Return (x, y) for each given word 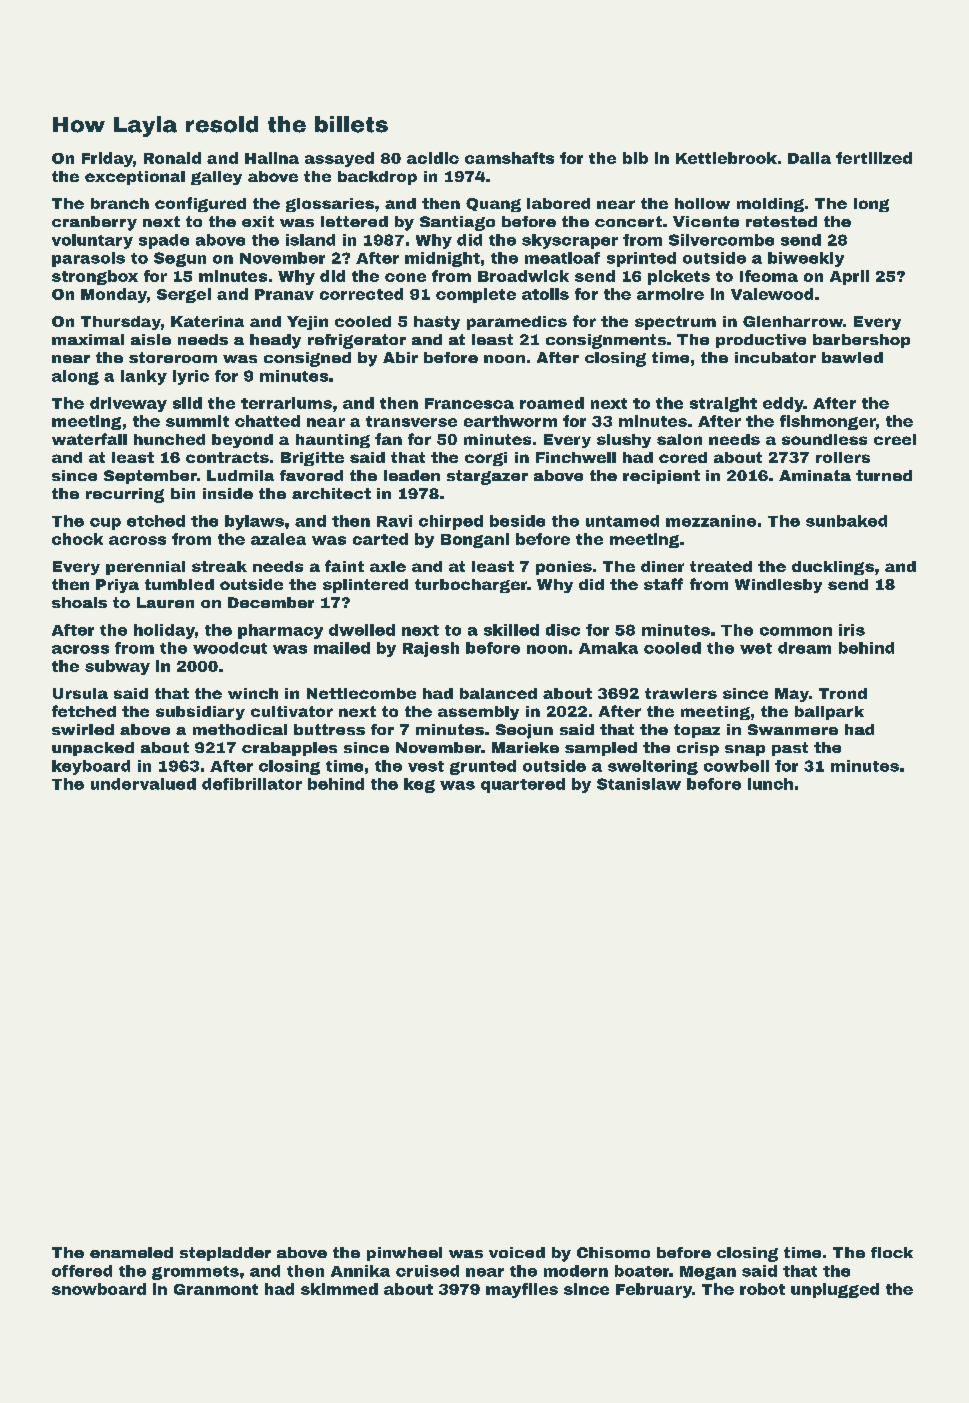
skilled (511, 630)
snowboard (99, 1289)
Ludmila (240, 475)
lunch (770, 784)
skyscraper (570, 241)
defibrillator (252, 784)
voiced (517, 1252)
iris (852, 630)
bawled (852, 357)
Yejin (307, 323)
